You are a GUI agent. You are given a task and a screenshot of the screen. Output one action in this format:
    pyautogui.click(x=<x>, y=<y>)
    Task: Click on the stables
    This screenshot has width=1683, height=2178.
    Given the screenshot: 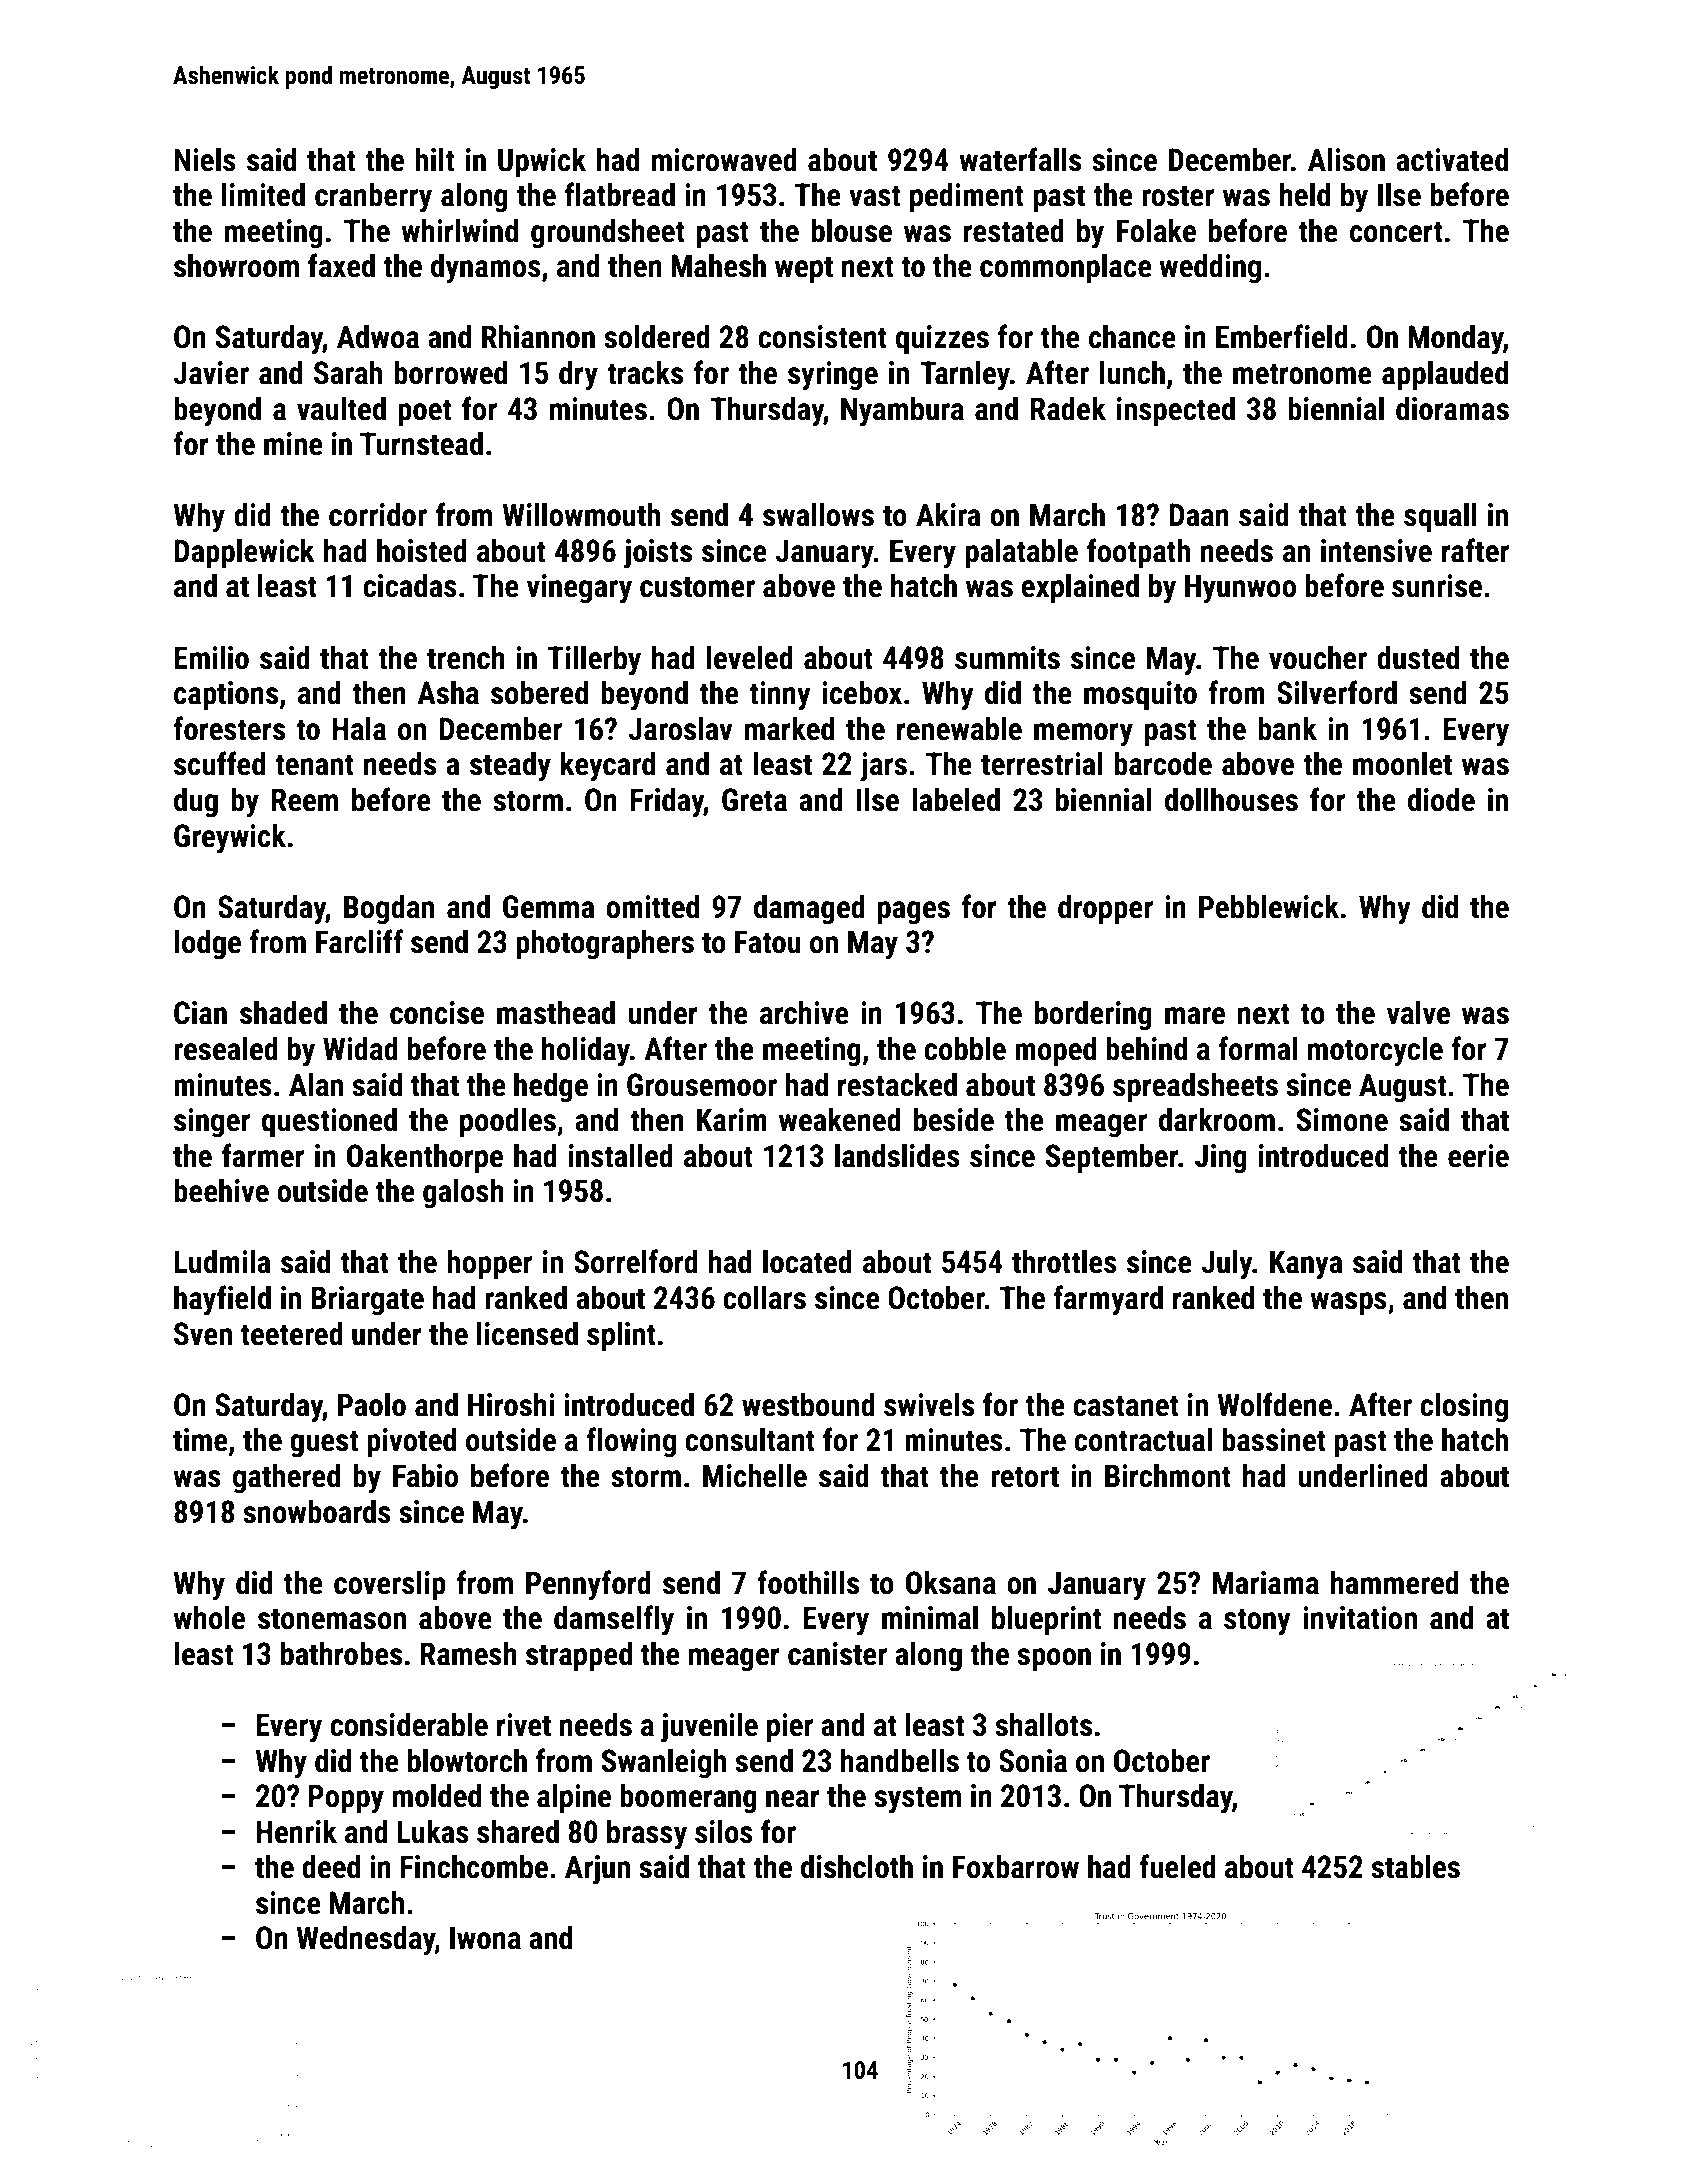 What is the action you would take?
    pyautogui.click(x=1415, y=1867)
